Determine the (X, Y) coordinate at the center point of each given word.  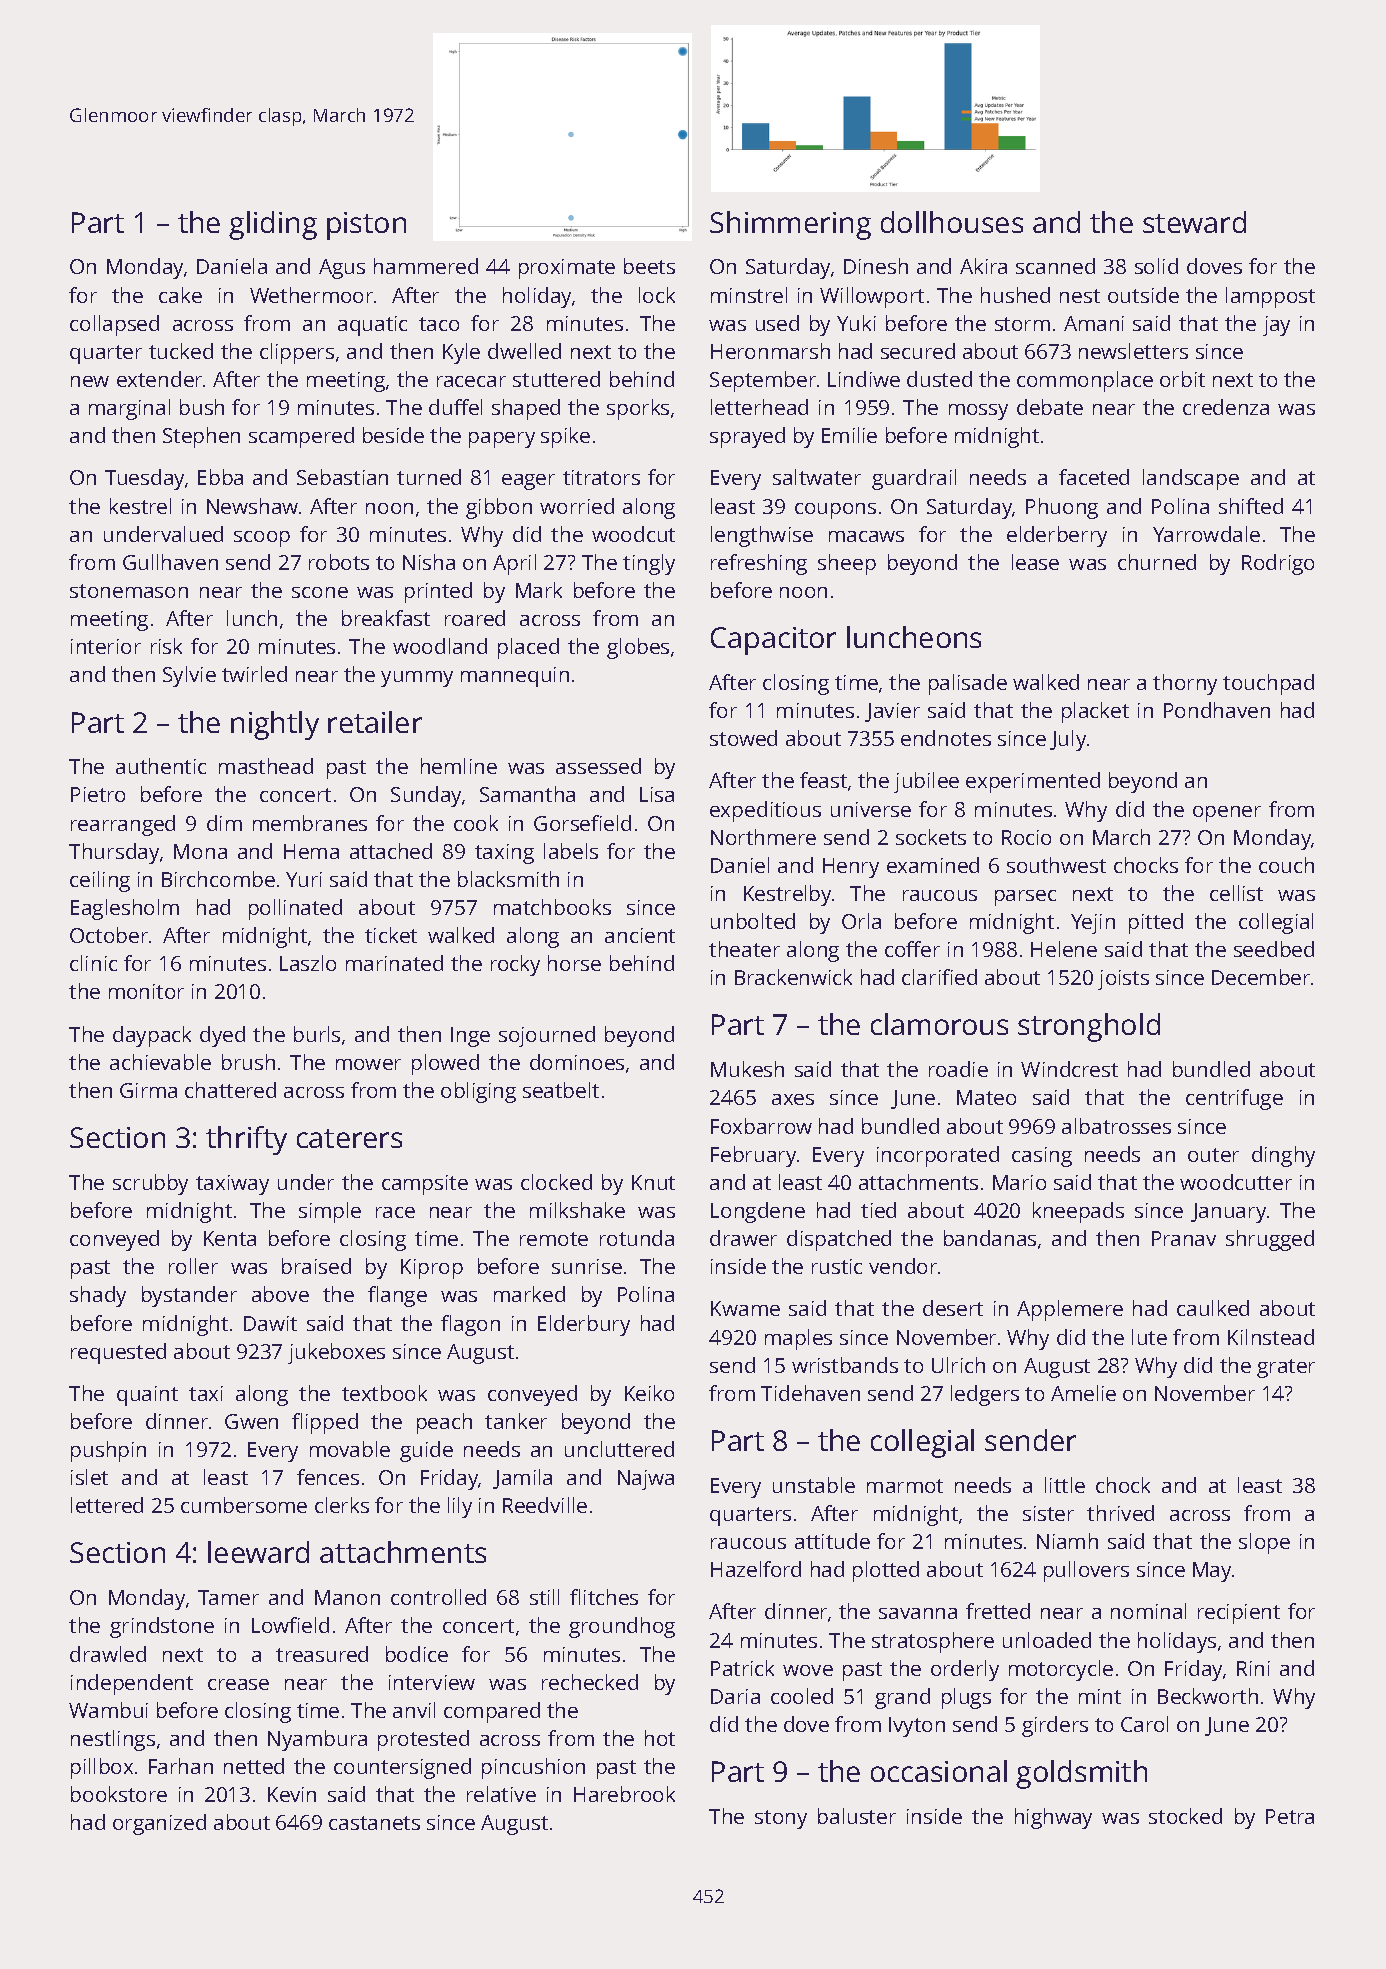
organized (159, 1824)
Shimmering (790, 225)
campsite (425, 1185)
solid (1156, 266)
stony (781, 1819)
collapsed (114, 325)
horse (574, 963)
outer (1213, 1155)
